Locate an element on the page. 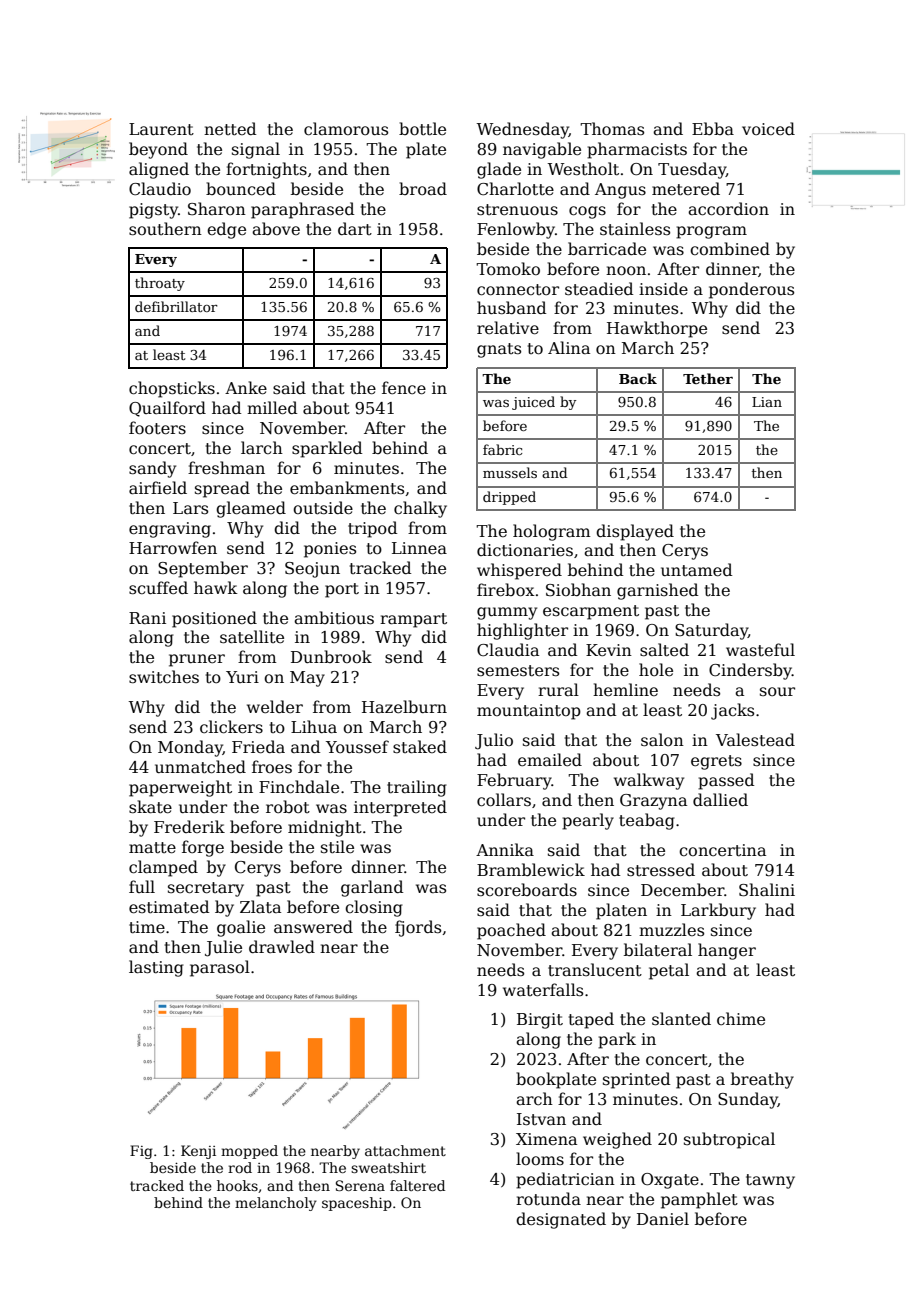 The width and height of the image is (924, 1314). fjords is located at coordinates (418, 928).
